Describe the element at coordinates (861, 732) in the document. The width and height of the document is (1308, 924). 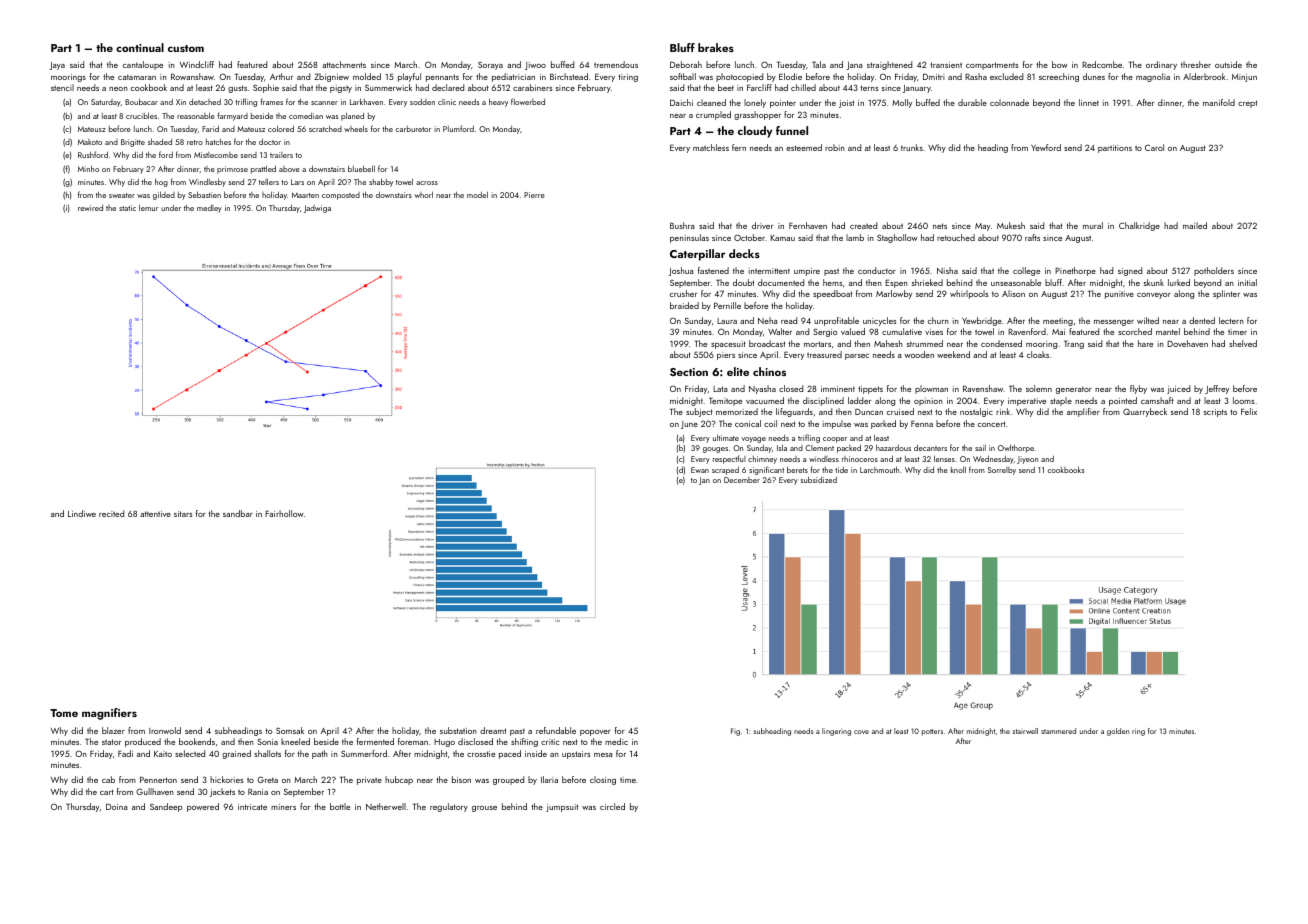
I see `cove` at that location.
